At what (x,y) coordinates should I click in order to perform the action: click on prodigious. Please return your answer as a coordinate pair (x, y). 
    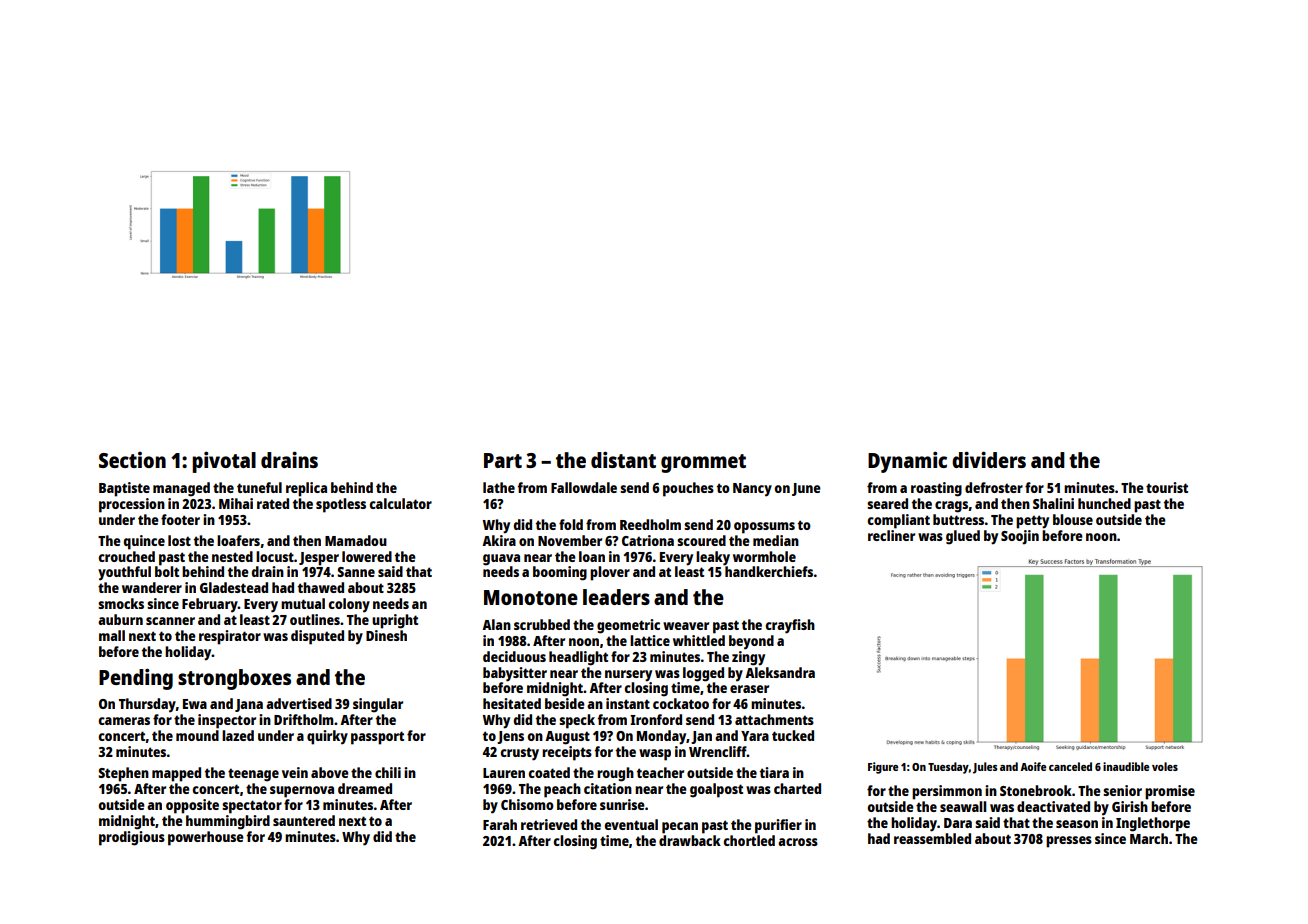
    Looking at the image, I should click on (132, 838).
